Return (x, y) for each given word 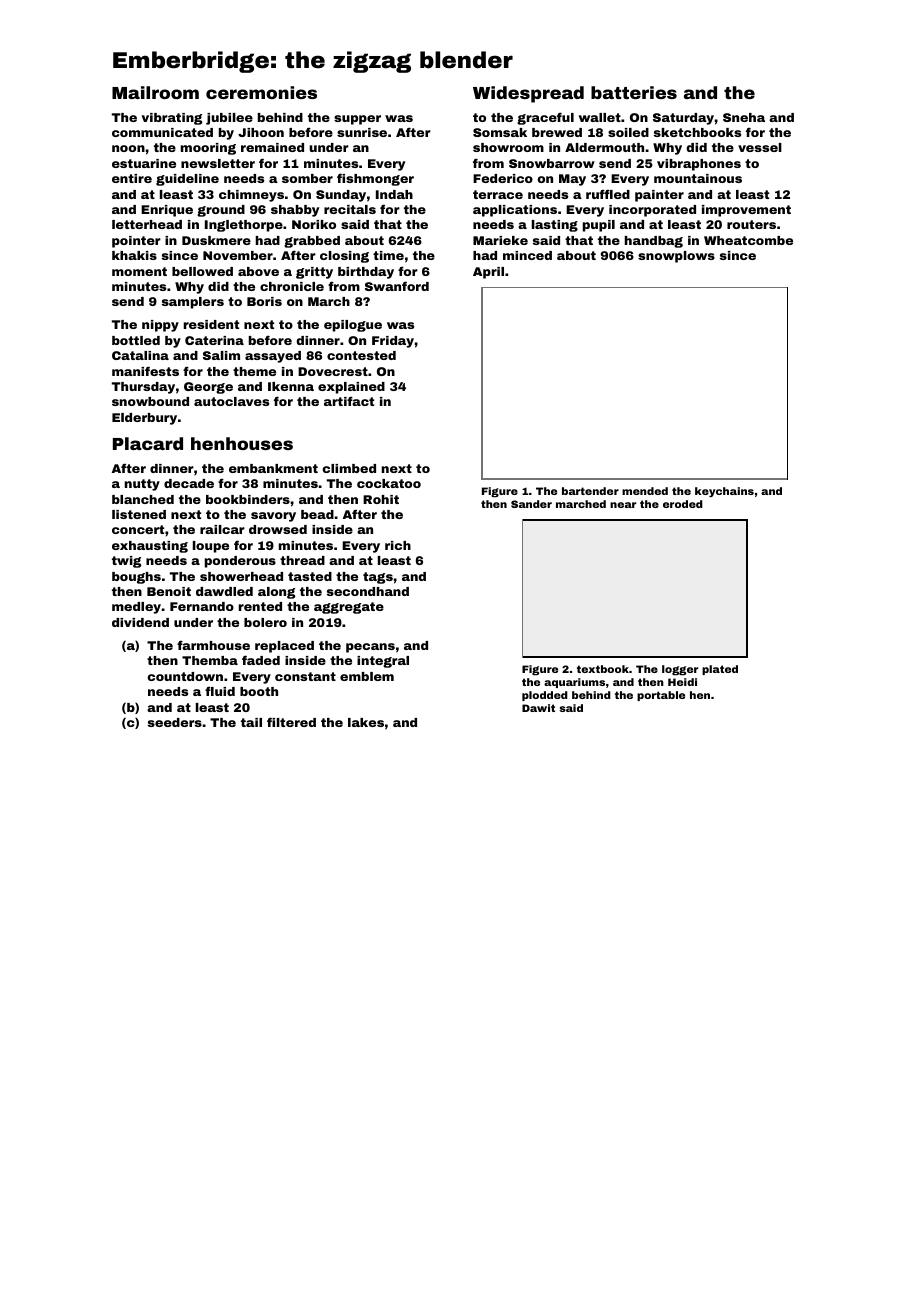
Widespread (528, 94)
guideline (187, 180)
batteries (634, 92)
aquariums (574, 683)
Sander (531, 504)
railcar (222, 529)
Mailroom (155, 92)
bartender (590, 491)
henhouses (242, 443)
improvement (746, 211)
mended (645, 491)
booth (259, 691)
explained (351, 388)
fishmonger (375, 179)
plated (720, 670)
